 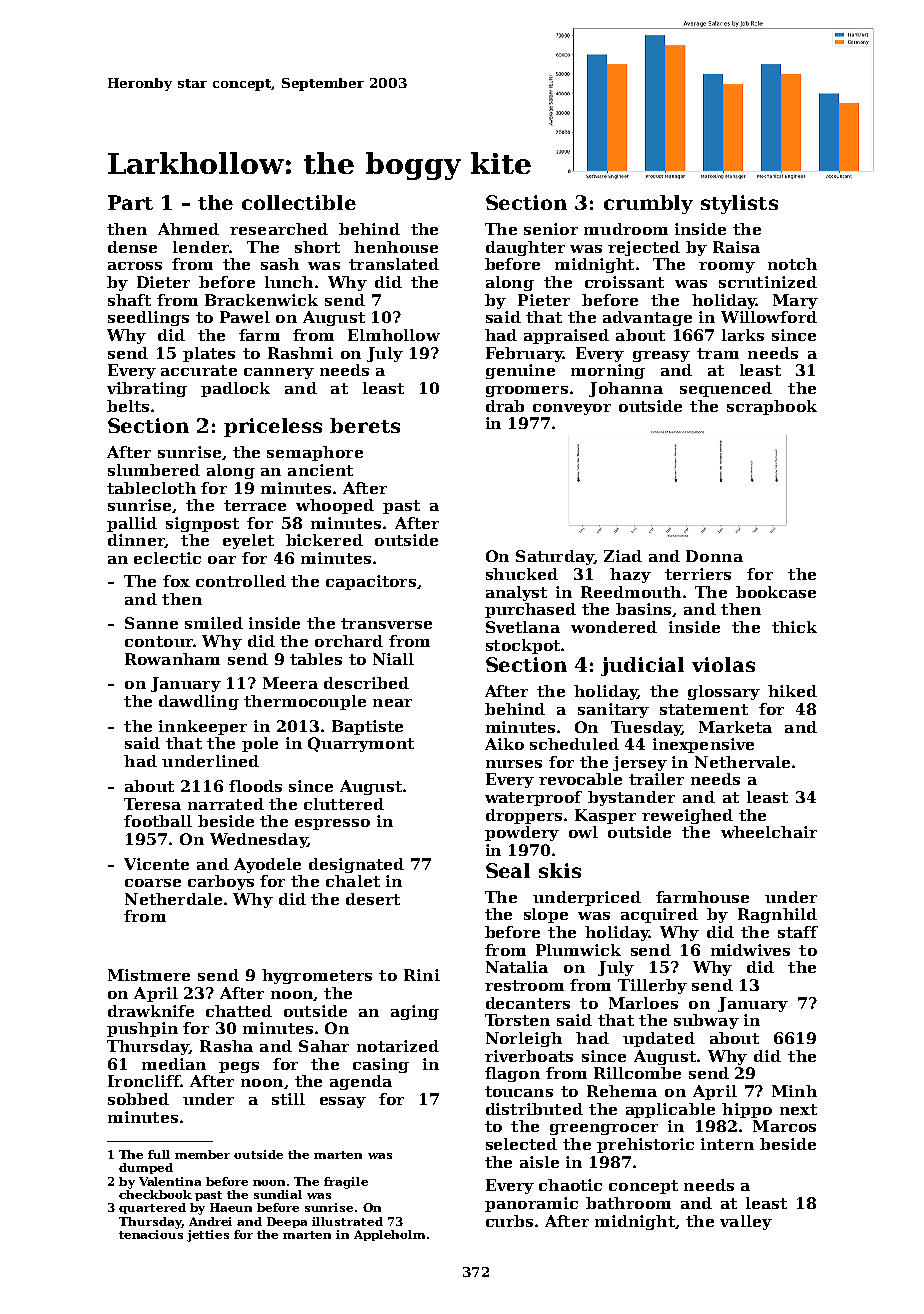 I want to click on Rini, so click(x=422, y=975).
